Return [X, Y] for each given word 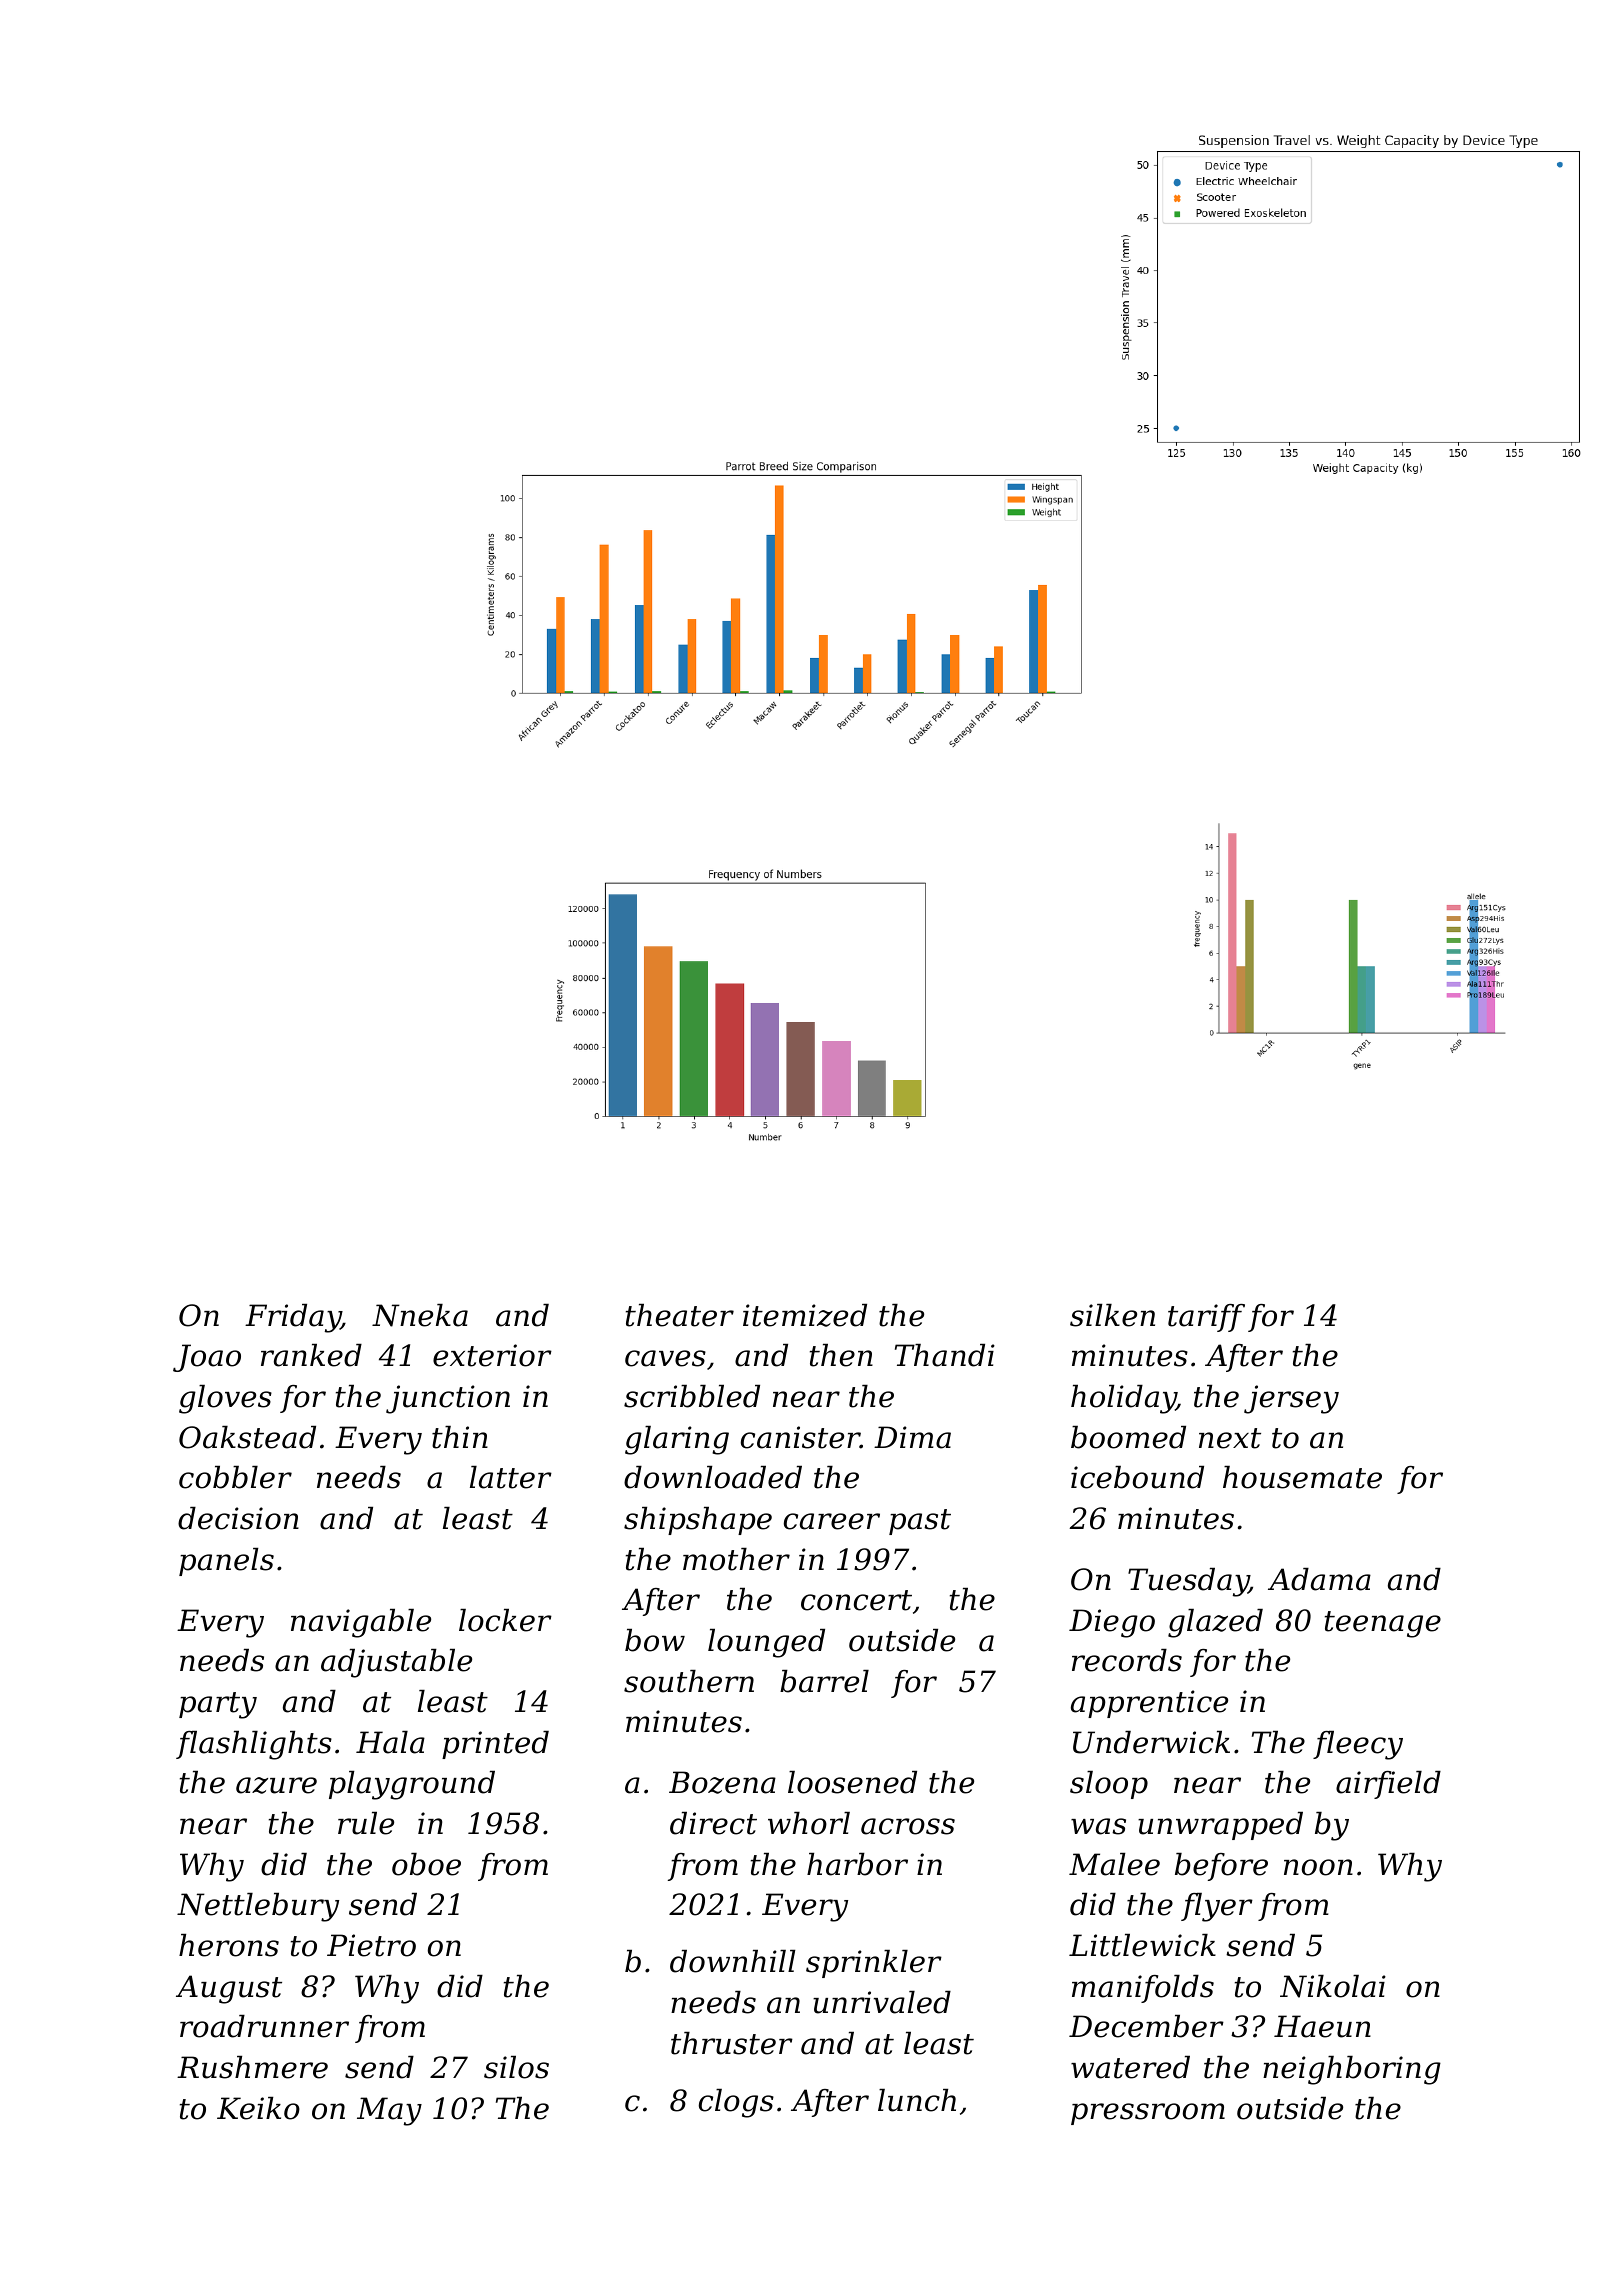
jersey [1291, 1399]
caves [665, 1358]
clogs [736, 2103]
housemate [1302, 1477]
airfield [1388, 1785]
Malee [1114, 1864]
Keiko [258, 2108]
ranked [311, 1355]
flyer [1217, 1907]
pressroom [1148, 2114]
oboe [426, 1864]
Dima [912, 1437]
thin [460, 1437]
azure [276, 1785]
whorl [809, 1823]
